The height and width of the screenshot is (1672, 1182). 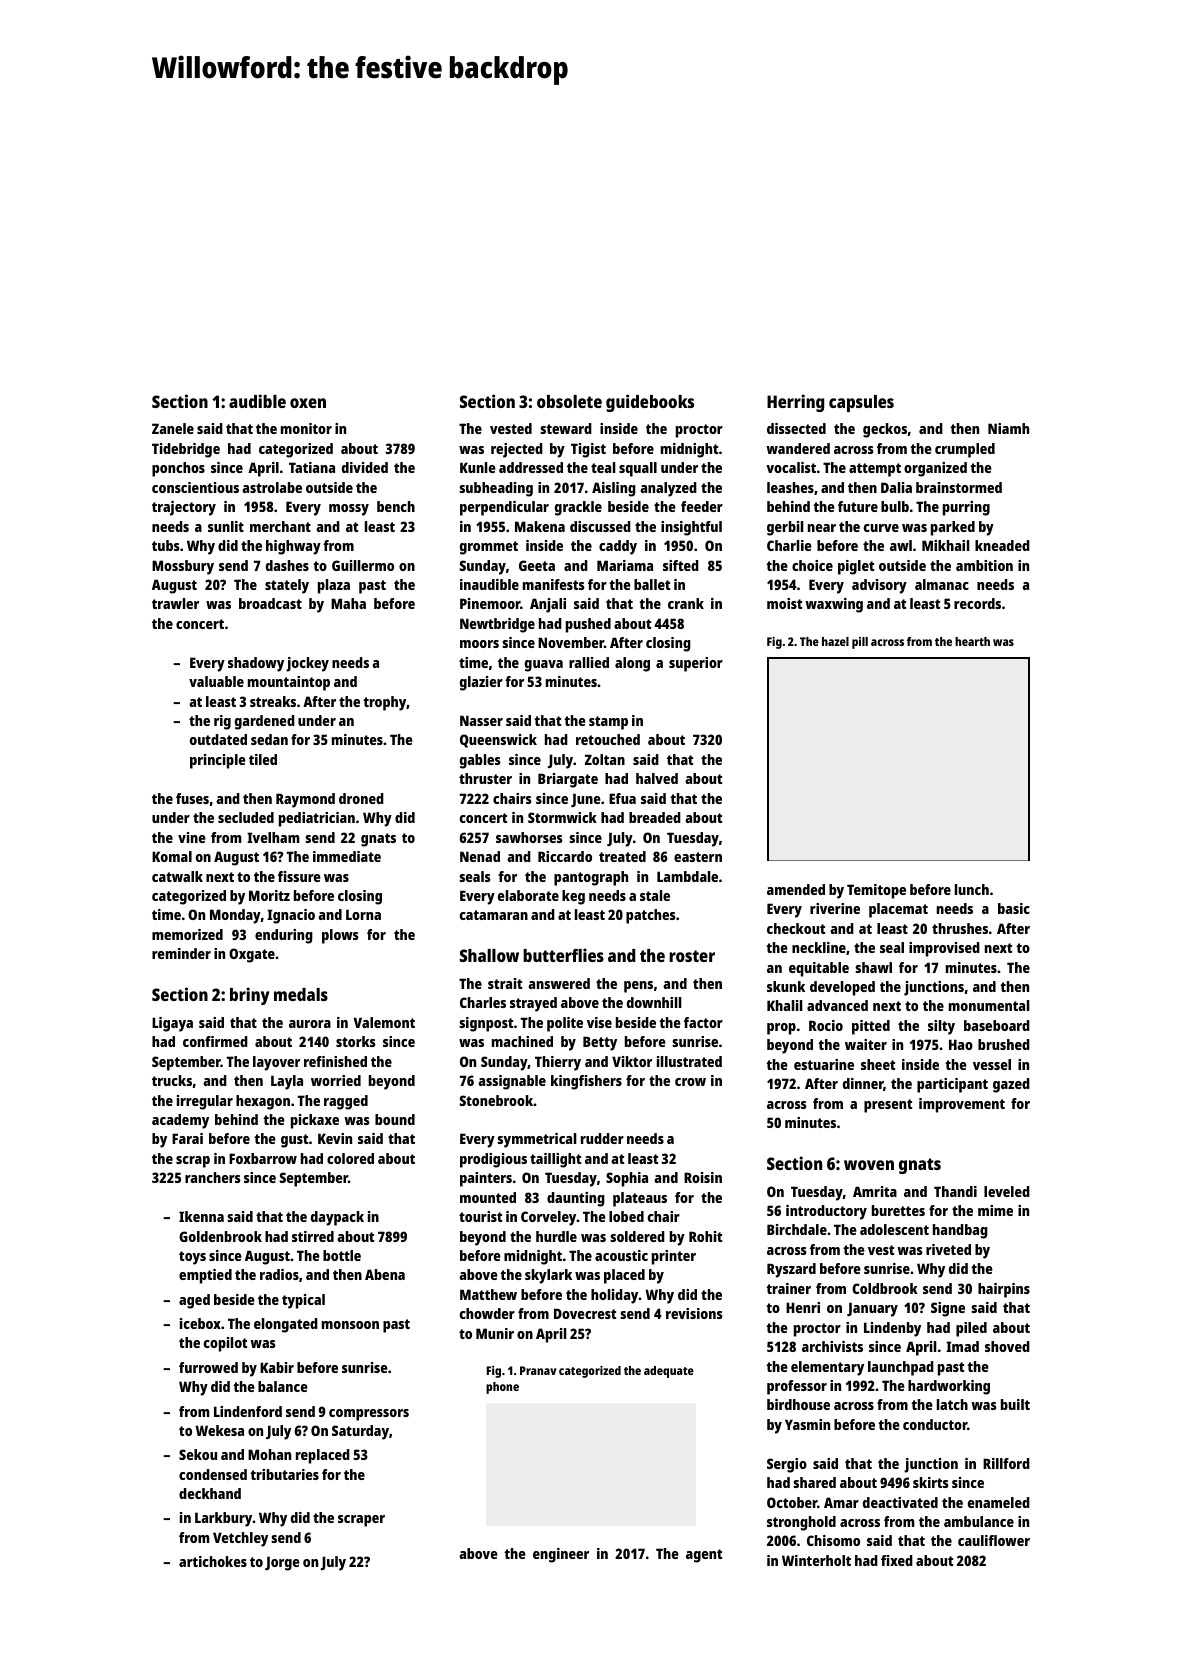 I want to click on Nasser, so click(x=481, y=720).
